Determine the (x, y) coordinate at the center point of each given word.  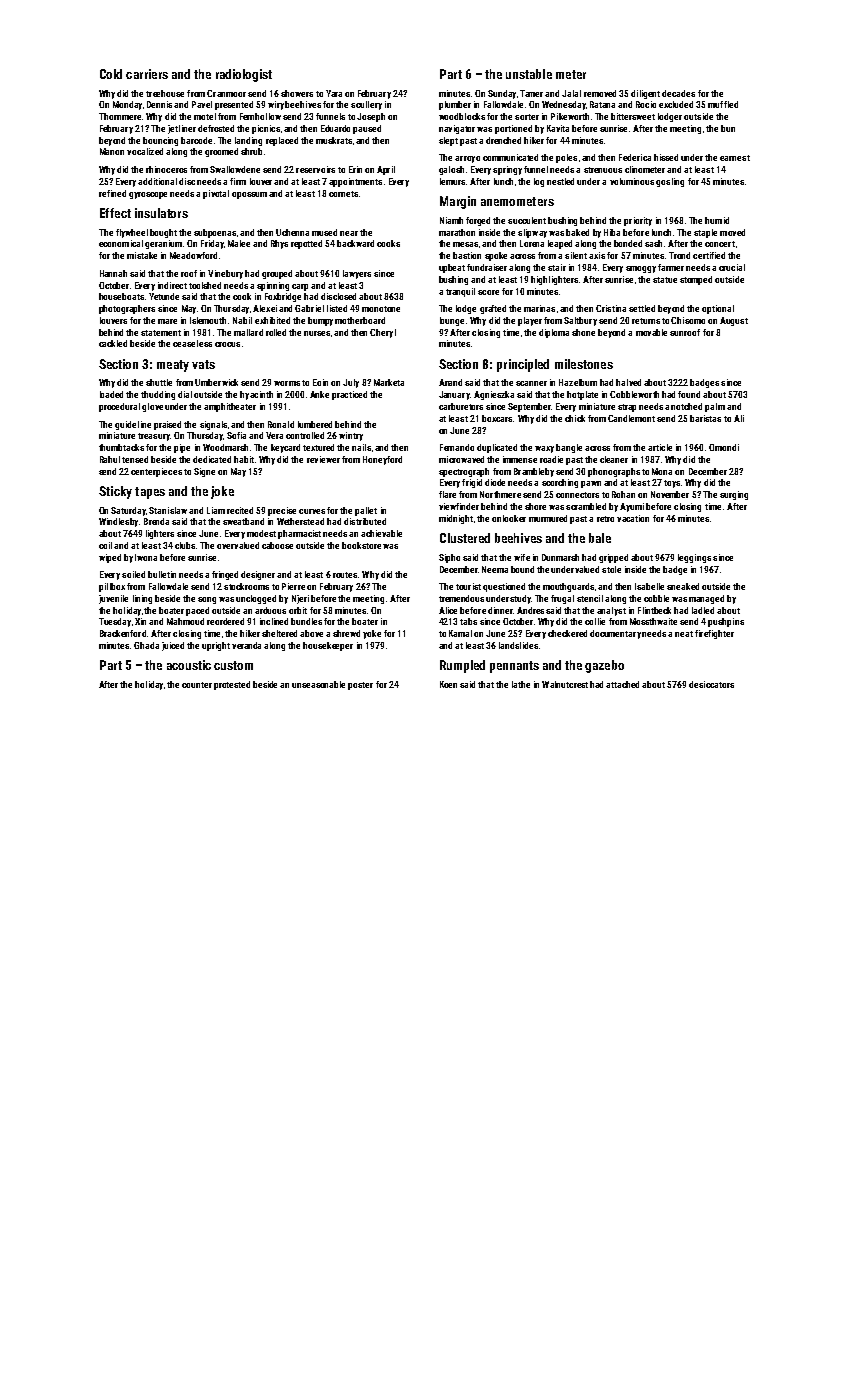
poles (566, 158)
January (454, 395)
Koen (448, 684)
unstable (529, 74)
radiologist (244, 75)
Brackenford (123, 633)
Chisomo (688, 320)
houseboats (121, 296)
